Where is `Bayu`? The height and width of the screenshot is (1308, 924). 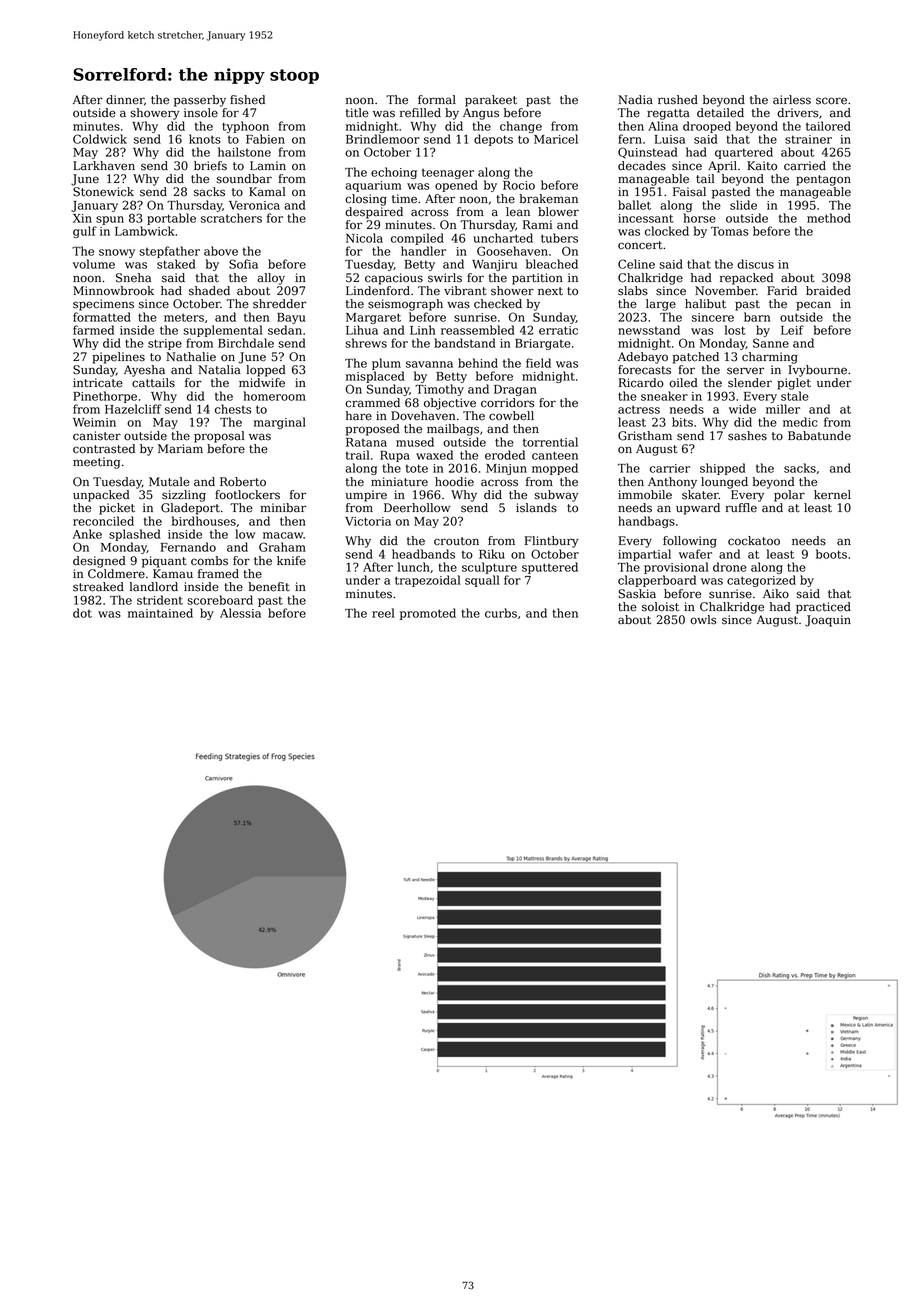 Bayu is located at coordinates (291, 318).
